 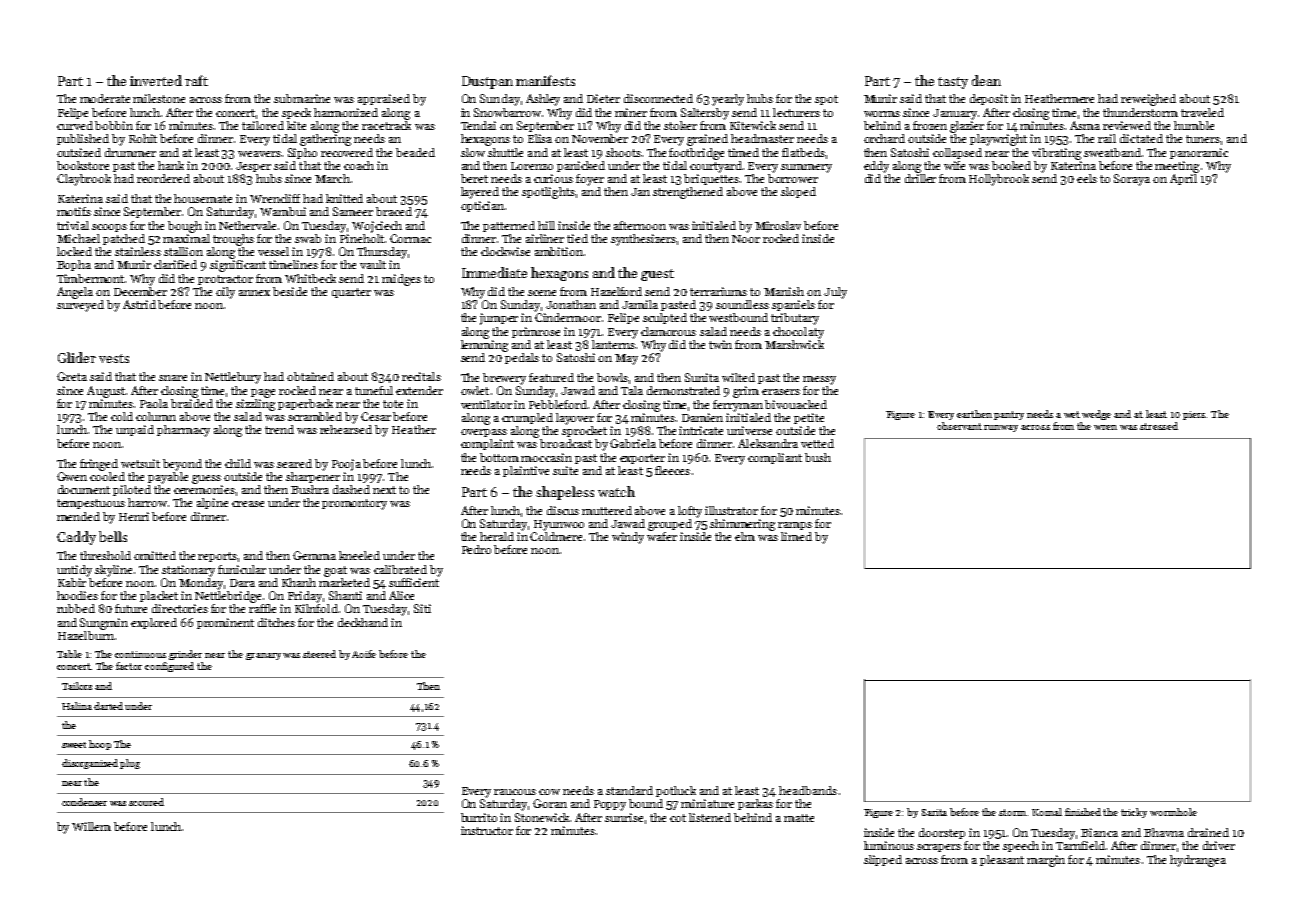 I want to click on obtained, so click(x=310, y=376).
